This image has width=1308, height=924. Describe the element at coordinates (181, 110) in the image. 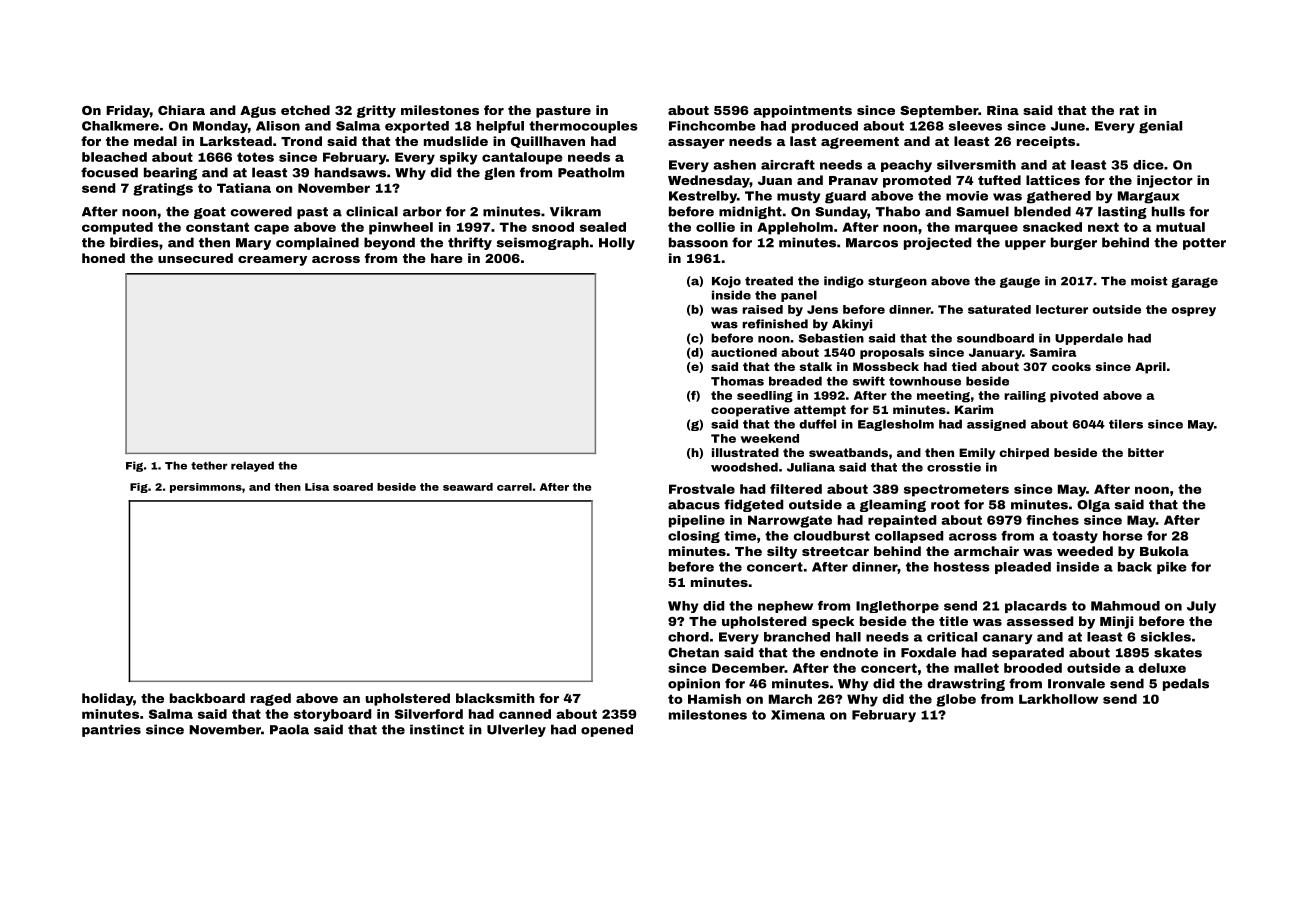

I see `Chiara` at that location.
